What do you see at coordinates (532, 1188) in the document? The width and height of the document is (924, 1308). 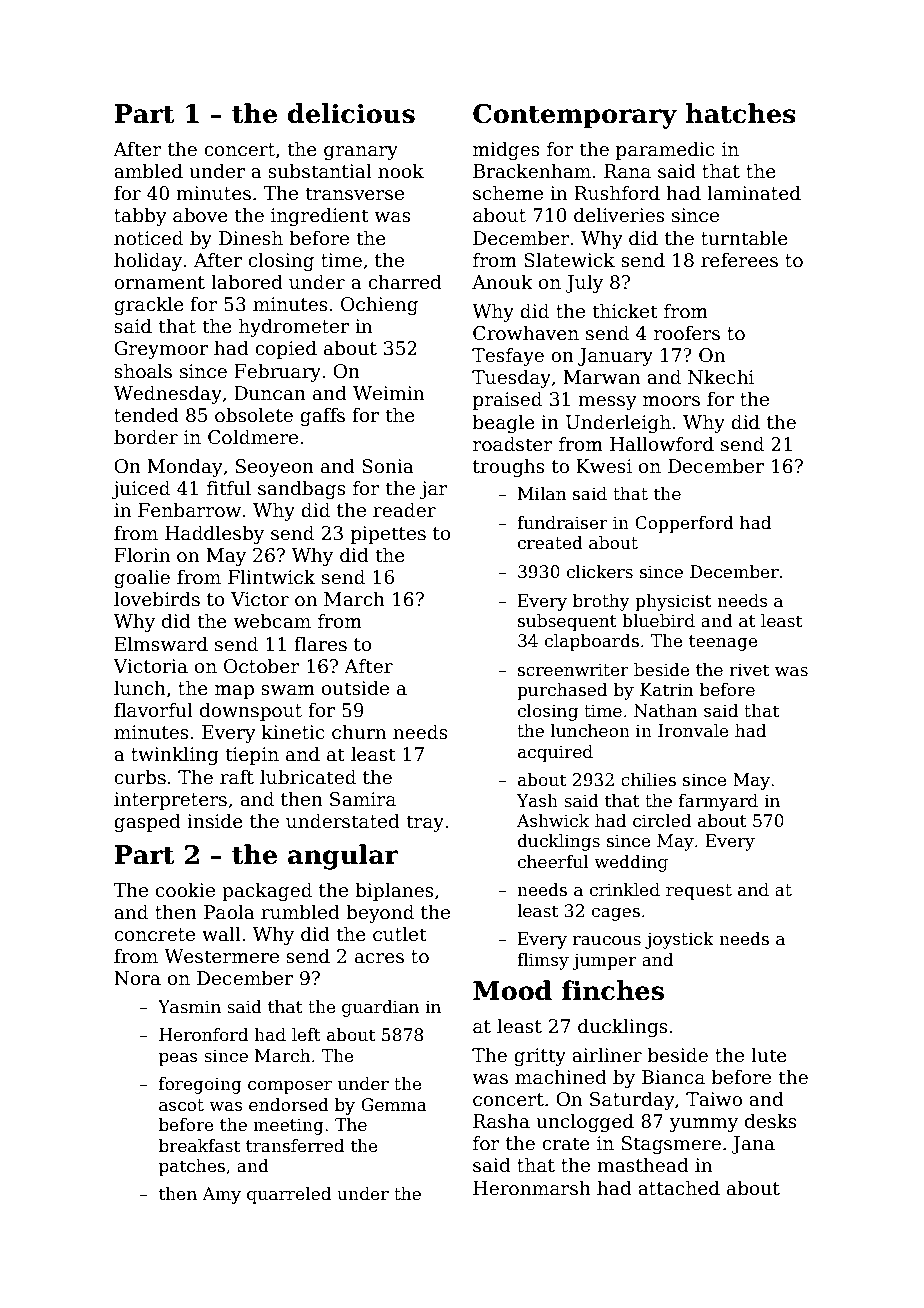 I see `Heronmarsh` at bounding box center [532, 1188].
